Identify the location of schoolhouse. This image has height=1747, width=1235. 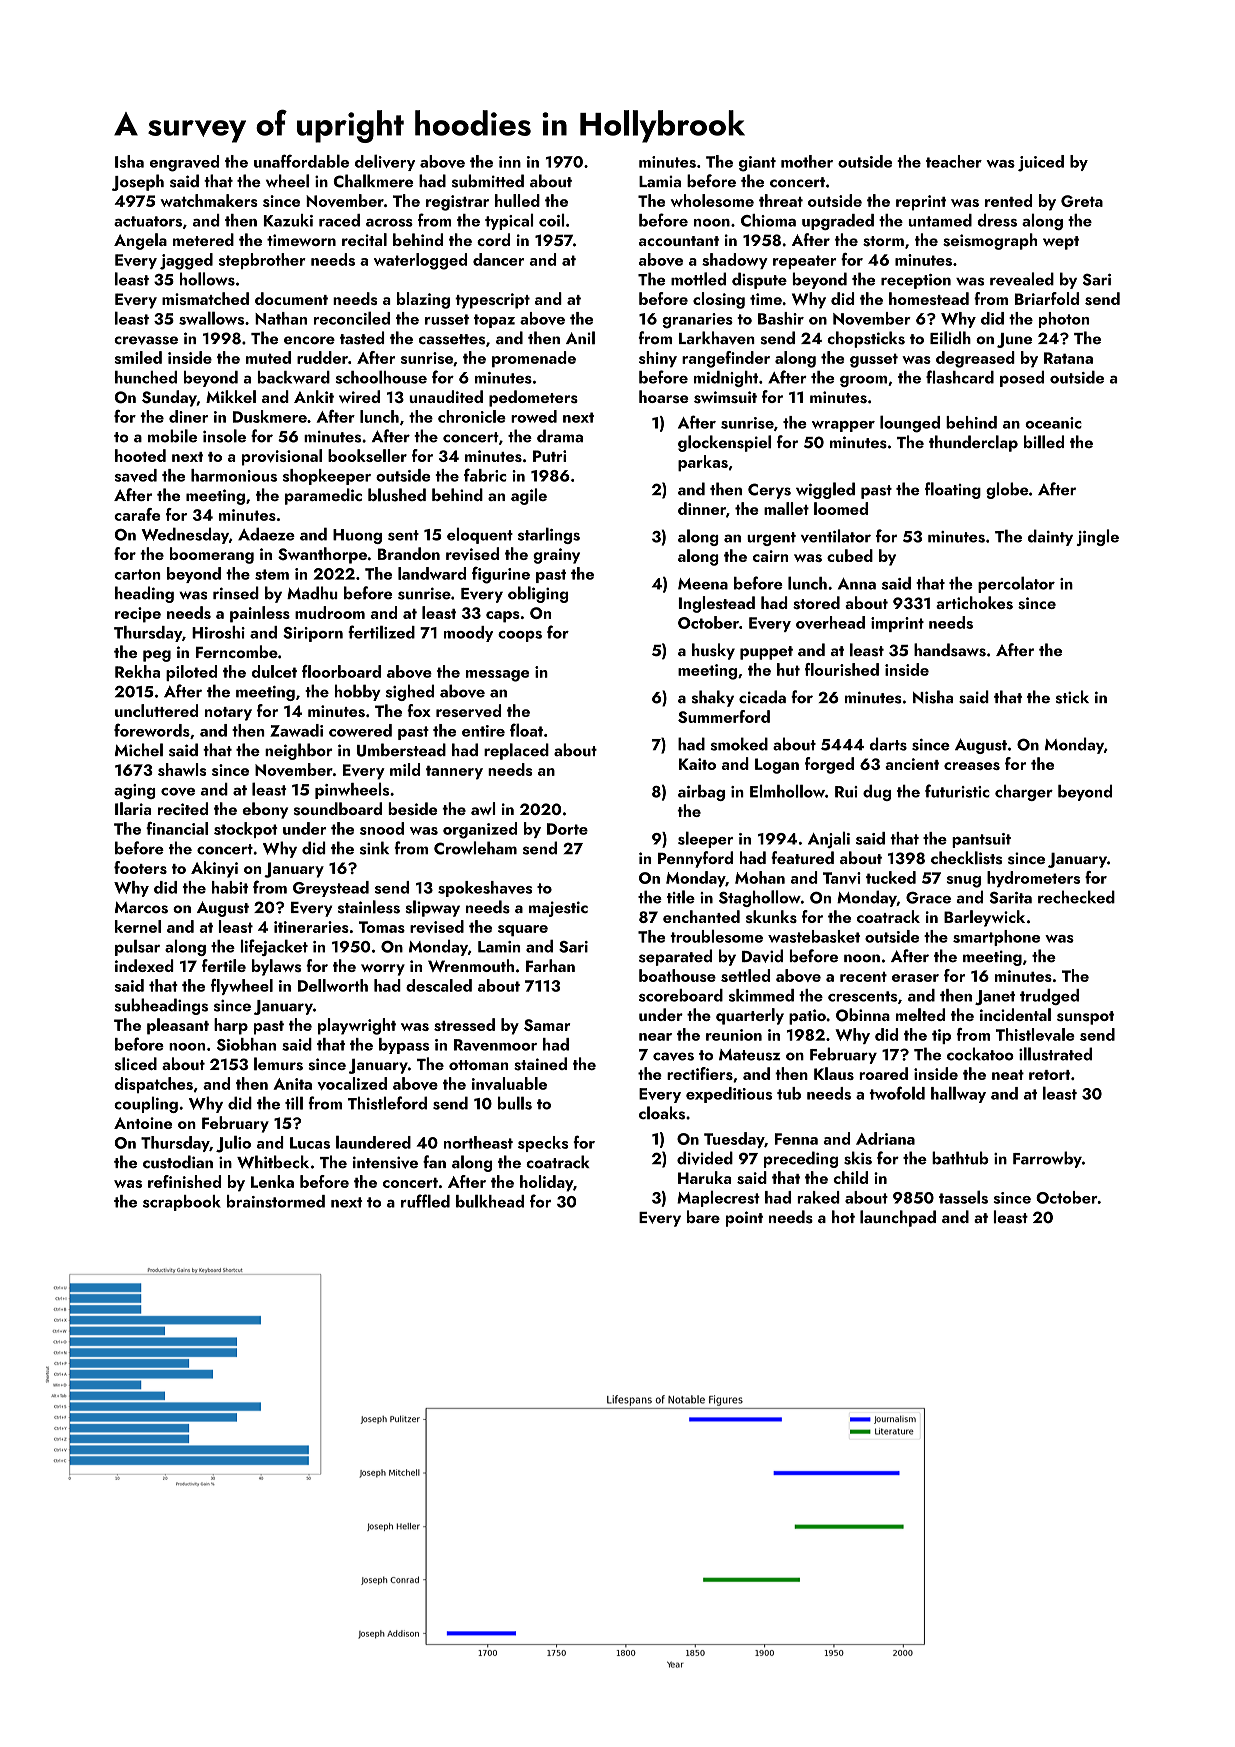
(381, 377).
